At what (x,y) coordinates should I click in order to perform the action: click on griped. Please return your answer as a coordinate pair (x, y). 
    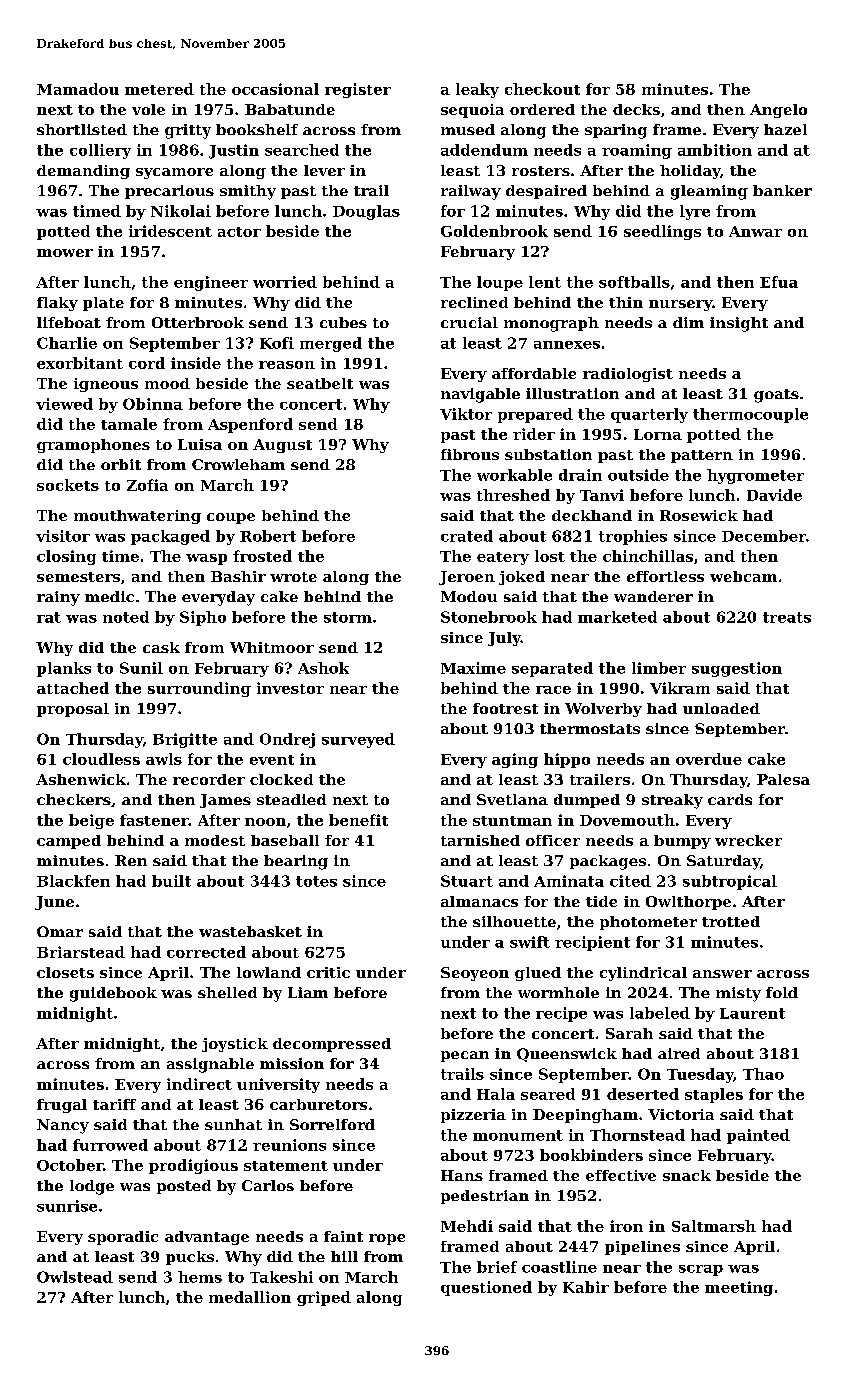
    Looking at the image, I should click on (324, 1298).
